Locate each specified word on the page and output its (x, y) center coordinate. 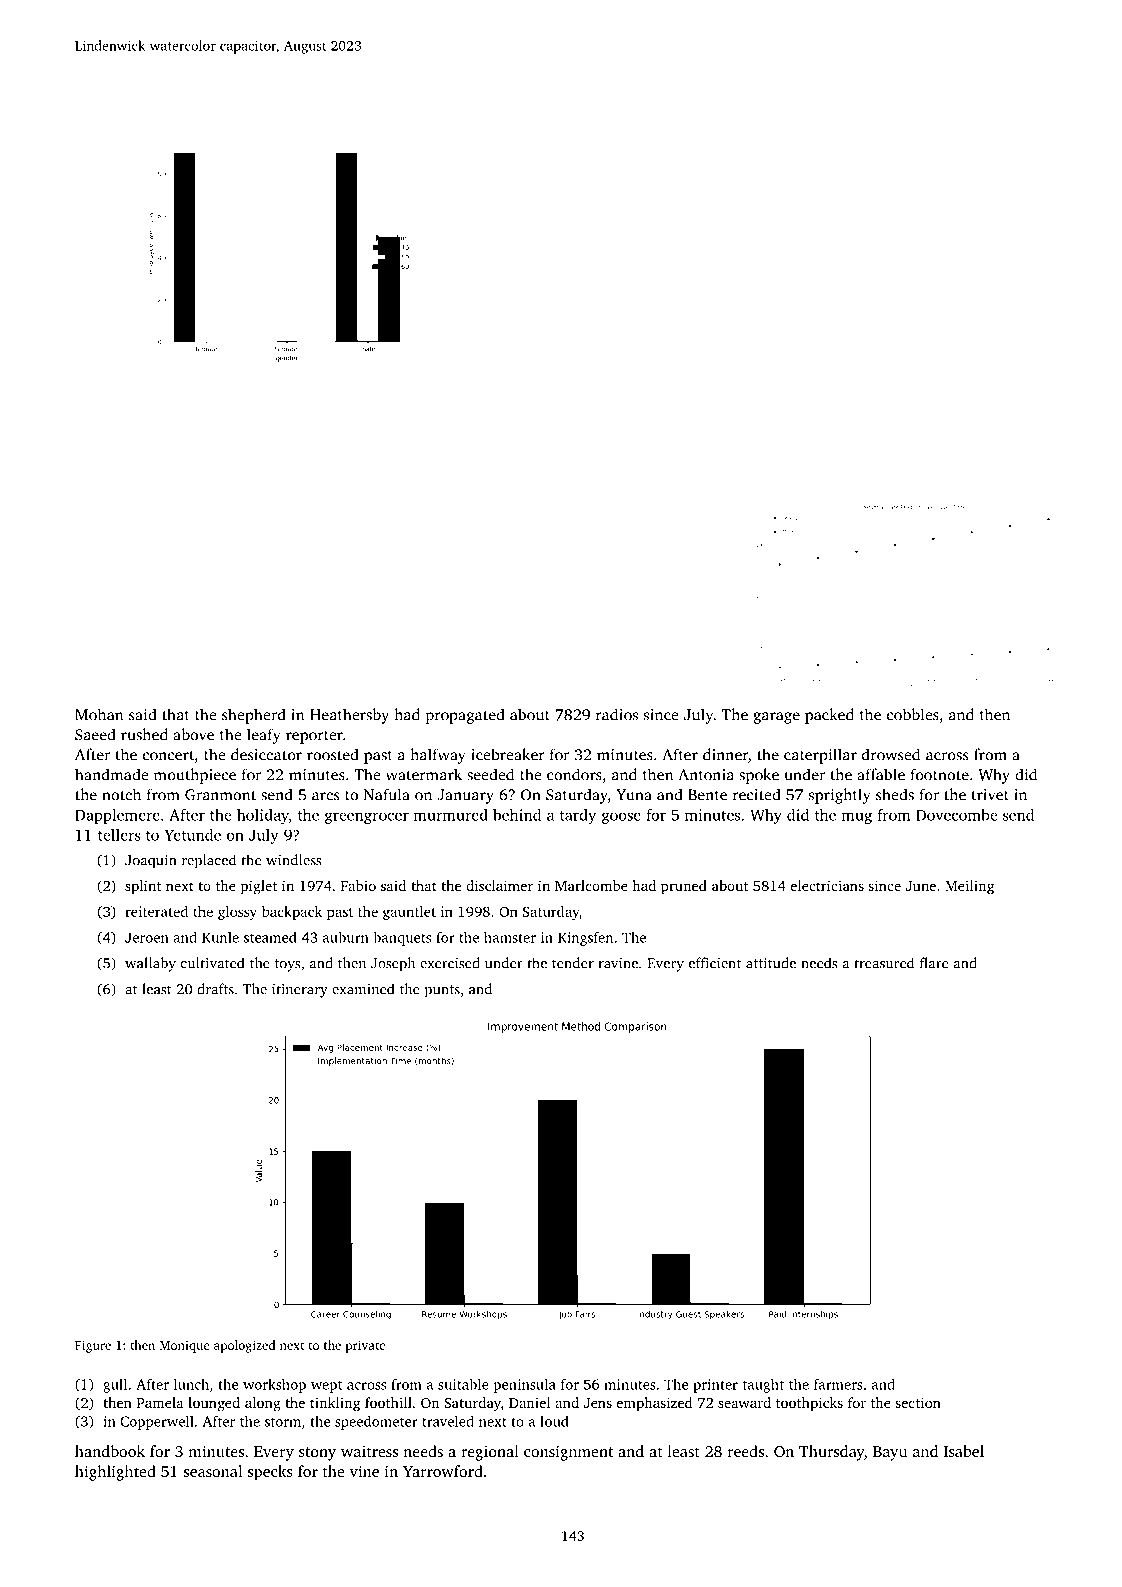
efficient (715, 963)
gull (115, 1386)
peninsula (524, 1386)
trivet (990, 795)
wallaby (150, 964)
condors (574, 774)
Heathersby (349, 716)
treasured (884, 963)
